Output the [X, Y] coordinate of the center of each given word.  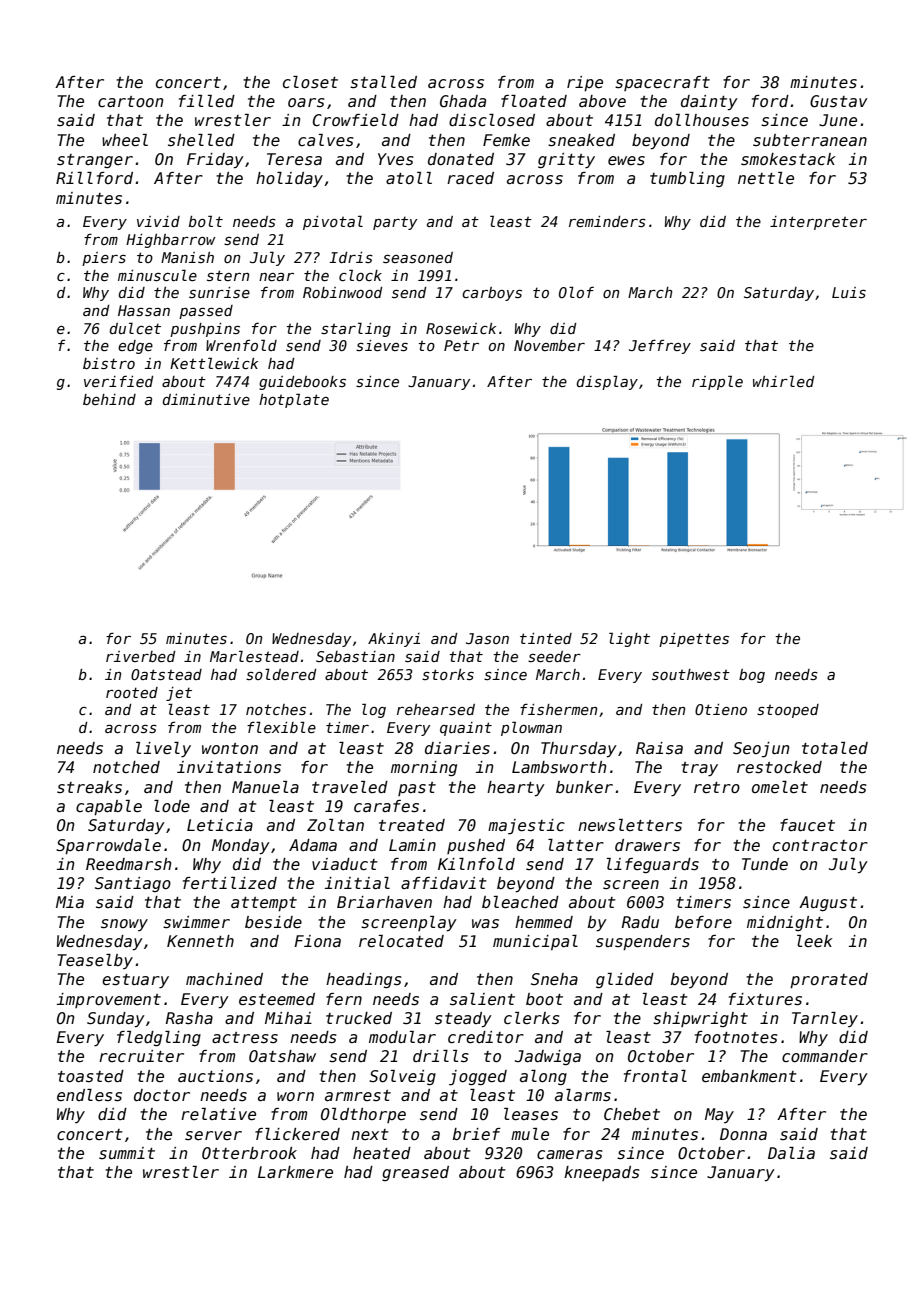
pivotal [333, 222]
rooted [132, 692]
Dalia [791, 1153]
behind [109, 399]
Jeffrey [660, 347]
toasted [91, 1076]
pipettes [694, 640]
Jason [487, 638]
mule [530, 1134]
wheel [125, 140]
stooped [788, 711]
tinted [546, 638]
